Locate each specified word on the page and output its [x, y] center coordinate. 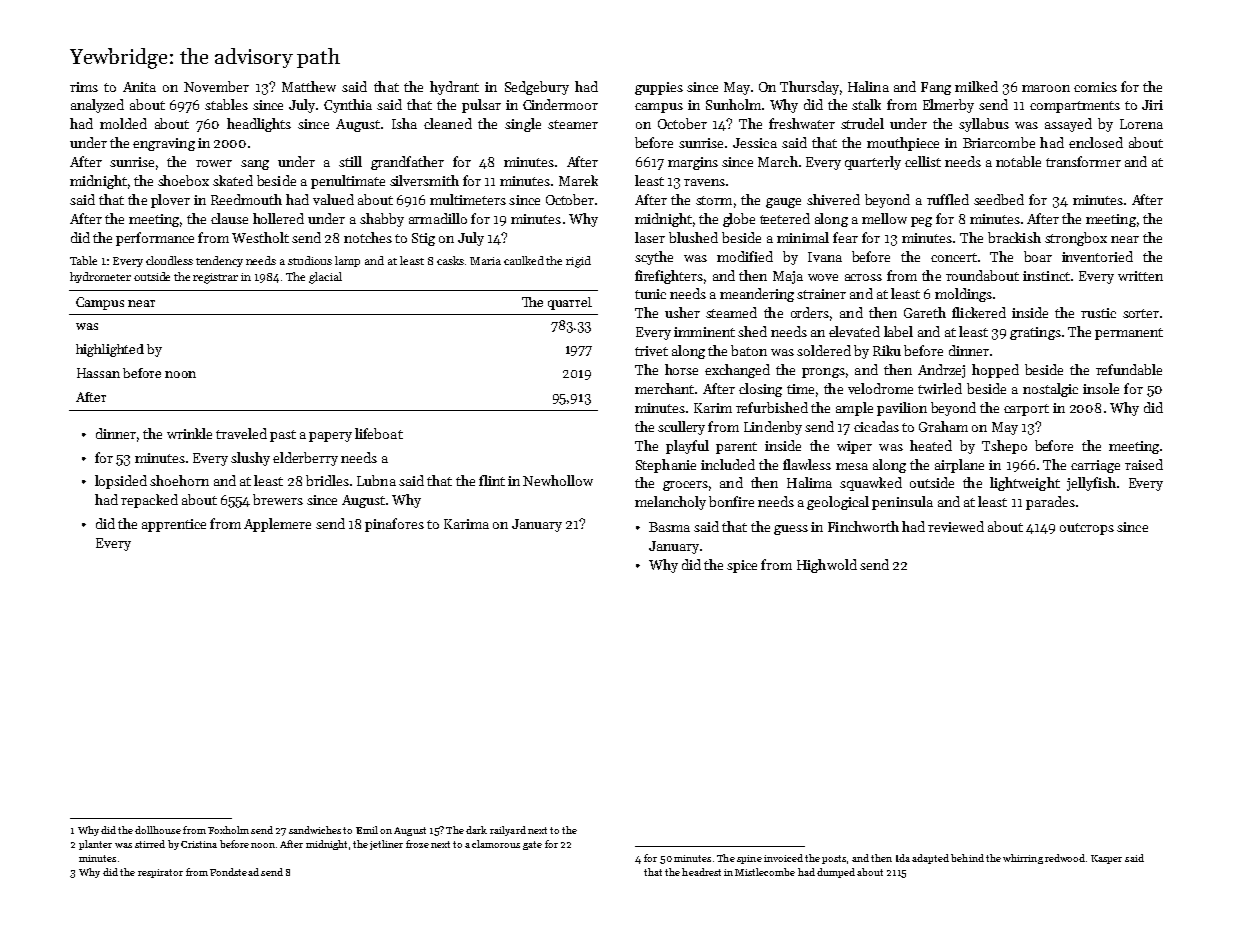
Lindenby [773, 428]
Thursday [809, 88]
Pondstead [234, 872]
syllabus [984, 125]
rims [84, 87]
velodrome [880, 388]
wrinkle [189, 433]
